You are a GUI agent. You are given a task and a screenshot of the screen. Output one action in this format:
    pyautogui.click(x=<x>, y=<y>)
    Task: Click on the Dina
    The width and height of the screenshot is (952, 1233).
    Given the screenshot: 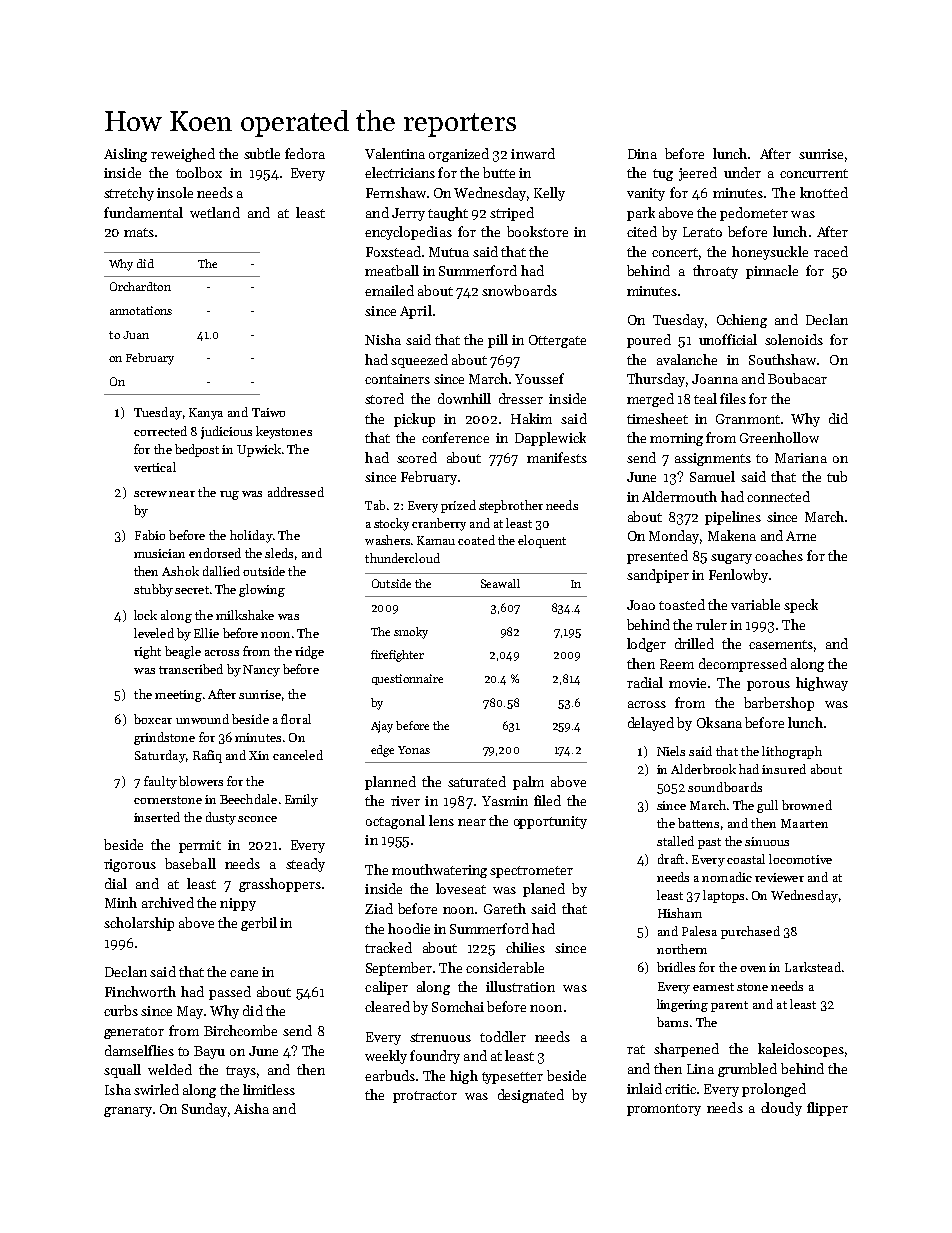 What is the action you would take?
    pyautogui.click(x=642, y=154)
